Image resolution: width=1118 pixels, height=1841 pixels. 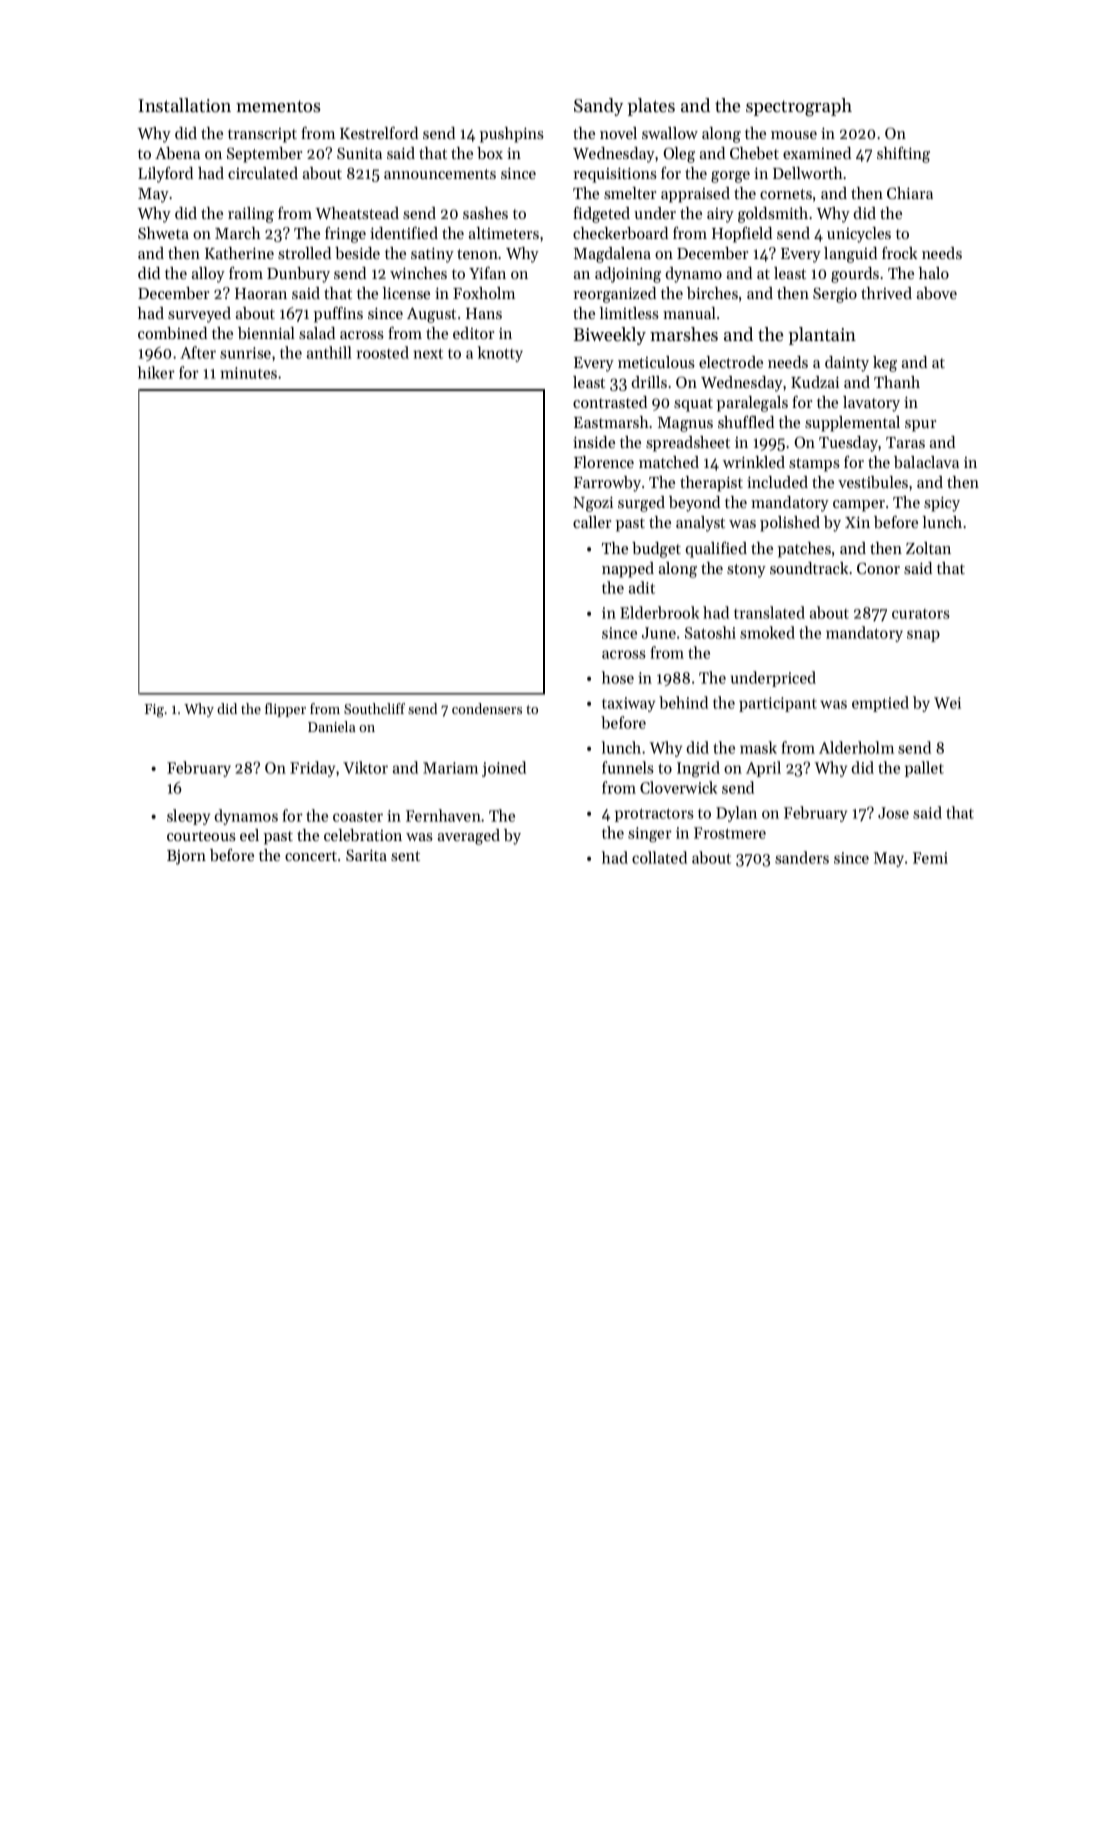 I want to click on caller, so click(x=592, y=522).
